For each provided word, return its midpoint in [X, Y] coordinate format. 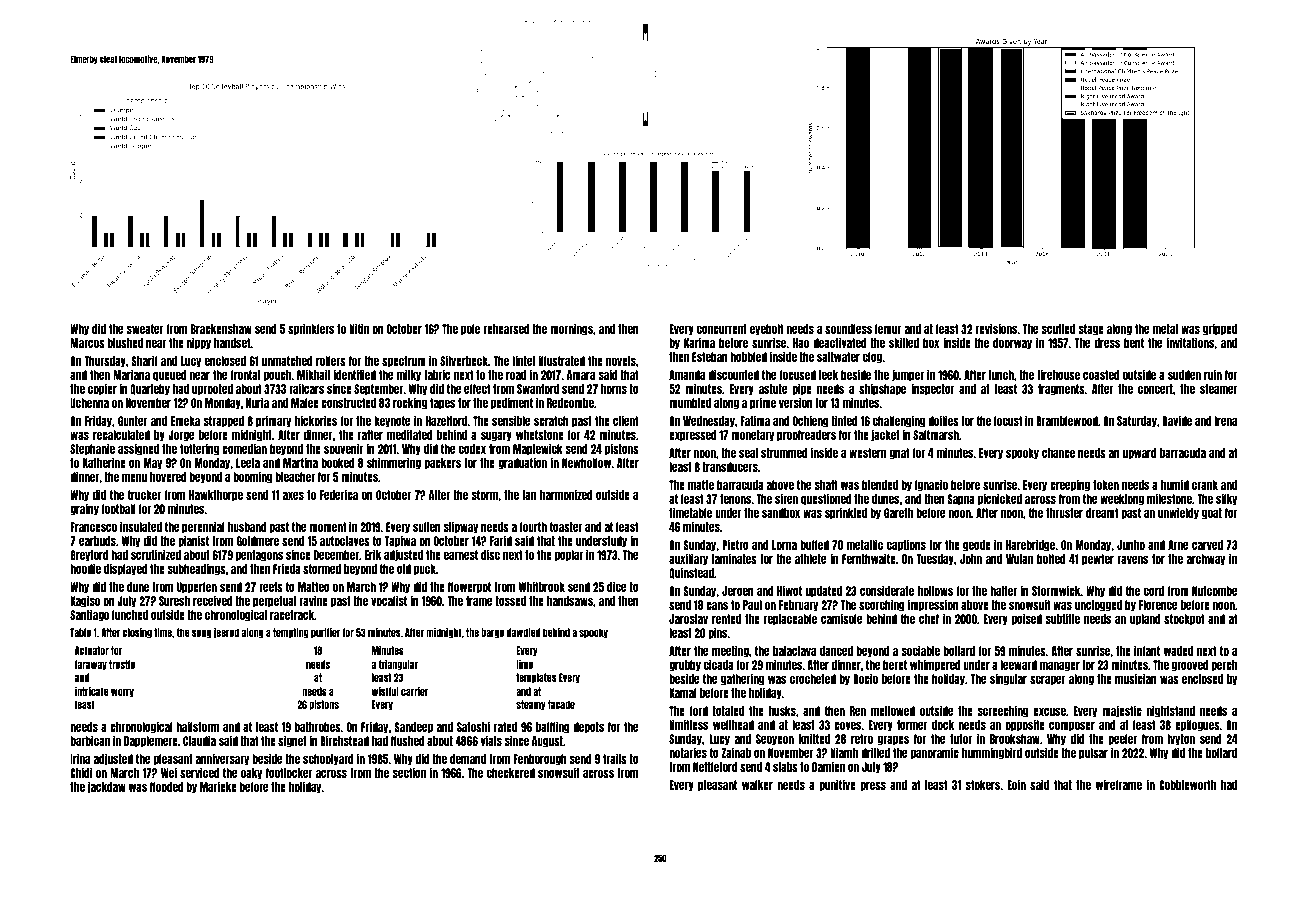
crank [1205, 485]
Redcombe [570, 403]
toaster [566, 527]
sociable [920, 650]
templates [536, 678]
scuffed [1058, 329]
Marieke [218, 786]
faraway [91, 665]
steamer [1219, 389]
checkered [511, 773]
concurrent [722, 329]
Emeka [185, 421]
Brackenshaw [221, 329]
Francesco [93, 527]
